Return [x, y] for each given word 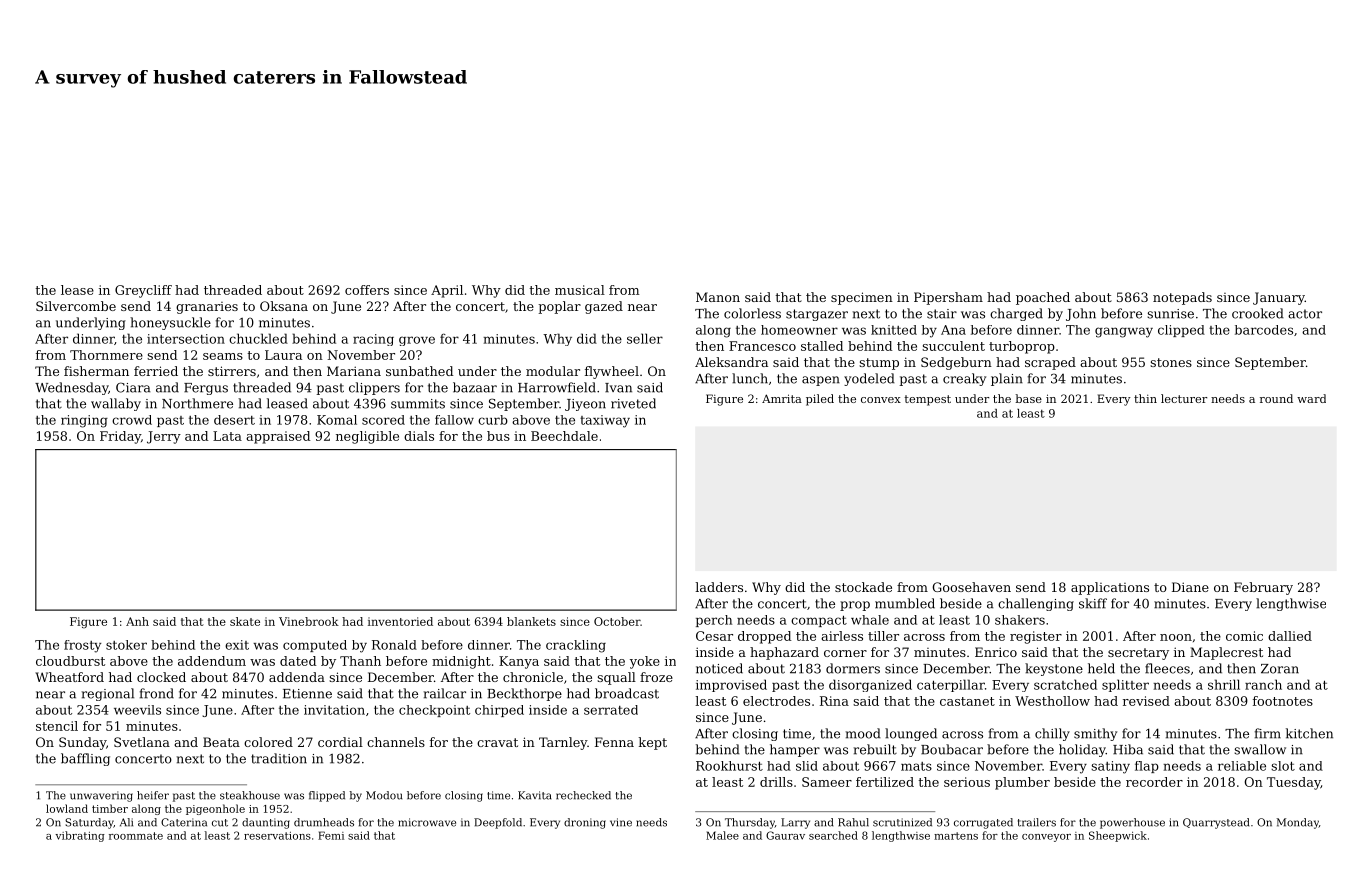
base [1028, 398]
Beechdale [564, 436]
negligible [367, 437]
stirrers [232, 371]
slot [1283, 766]
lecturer [1184, 398]
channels [396, 742]
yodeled [869, 379]
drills [776, 782]
